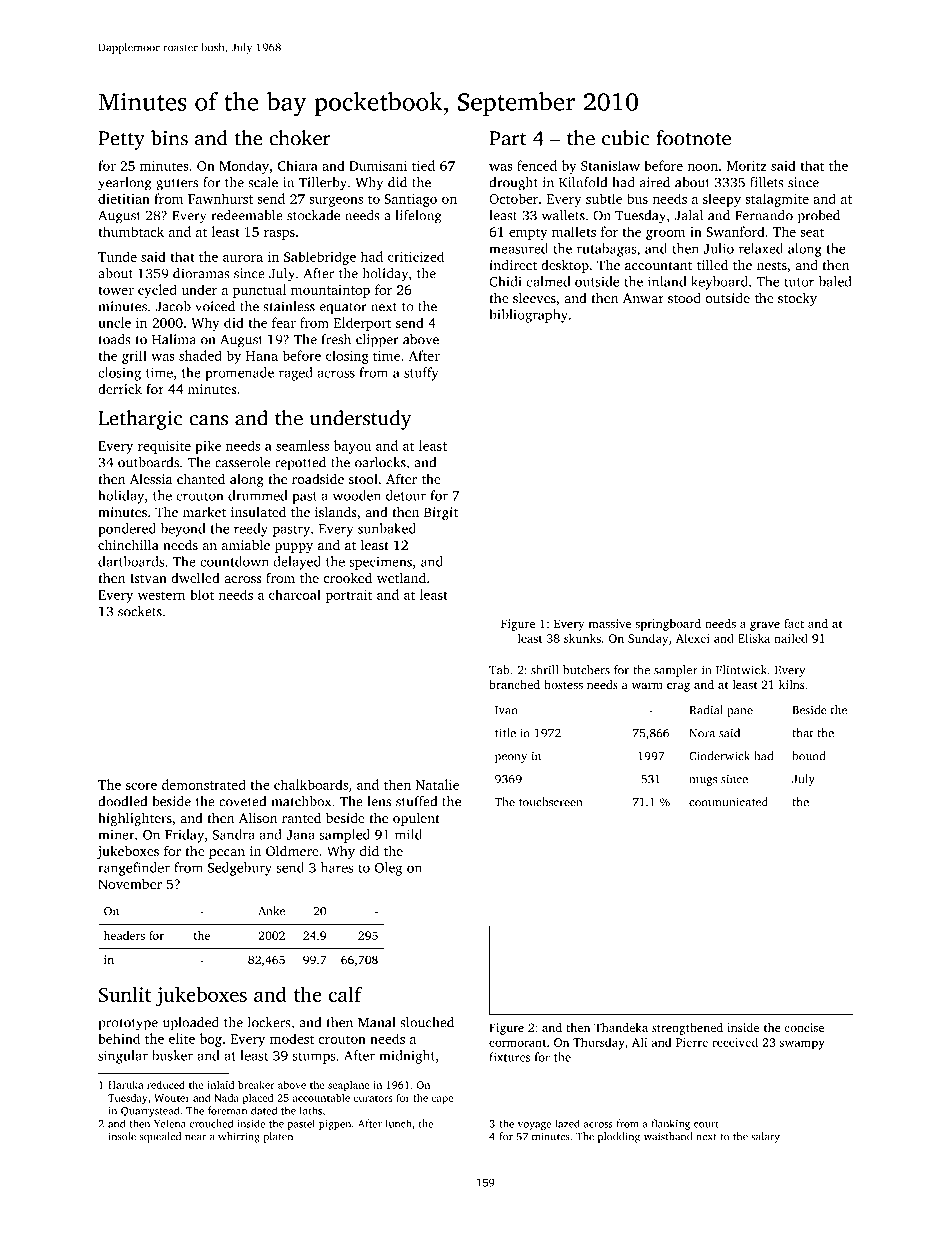 This page has height=1233, width=952. What do you see at coordinates (169, 138) in the page?
I see `bins` at bounding box center [169, 138].
